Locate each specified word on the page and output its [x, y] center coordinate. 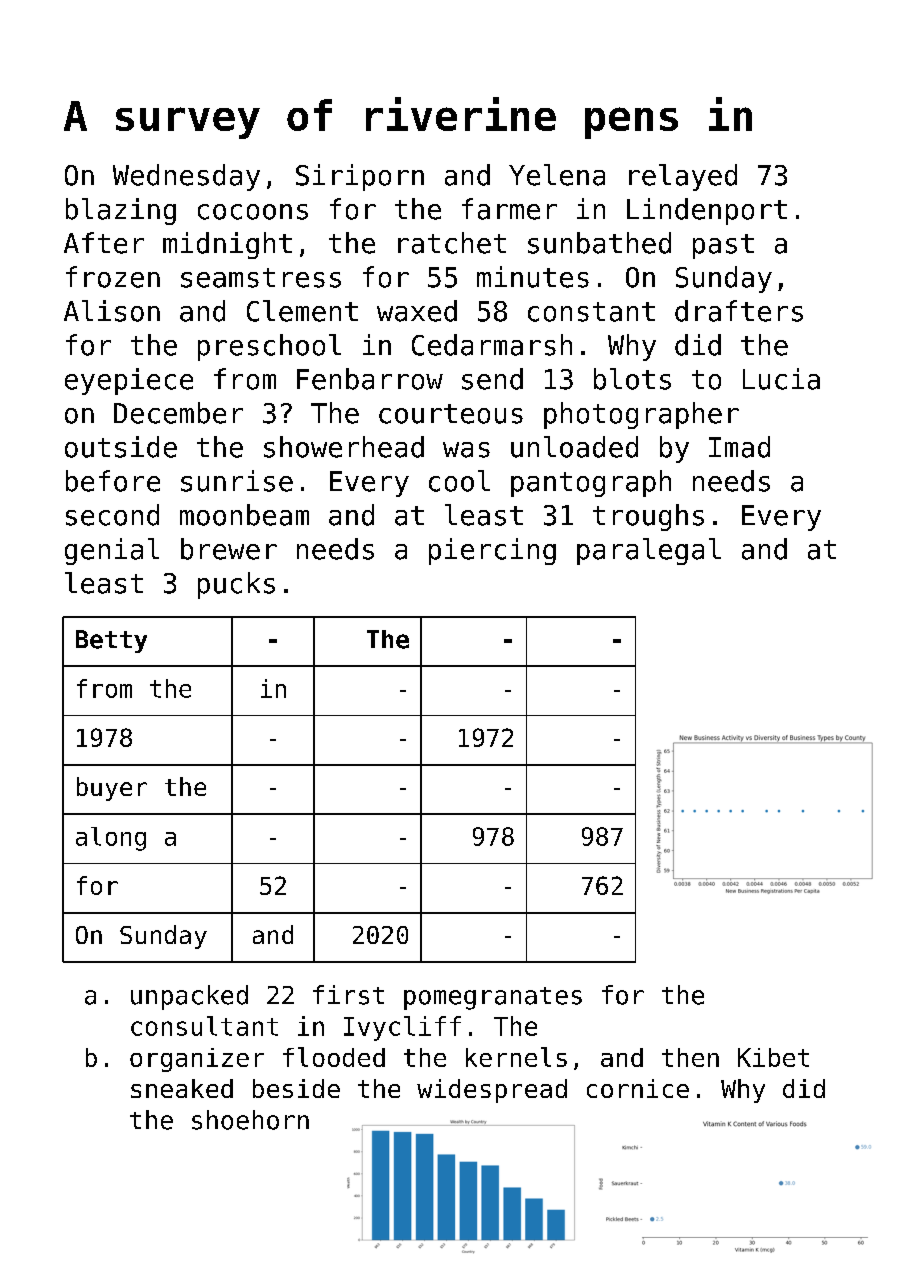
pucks [236, 585]
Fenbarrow [370, 379]
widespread [492, 1091]
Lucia [781, 379]
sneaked [182, 1088]
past [723, 246]
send [492, 379]
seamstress [261, 278]
